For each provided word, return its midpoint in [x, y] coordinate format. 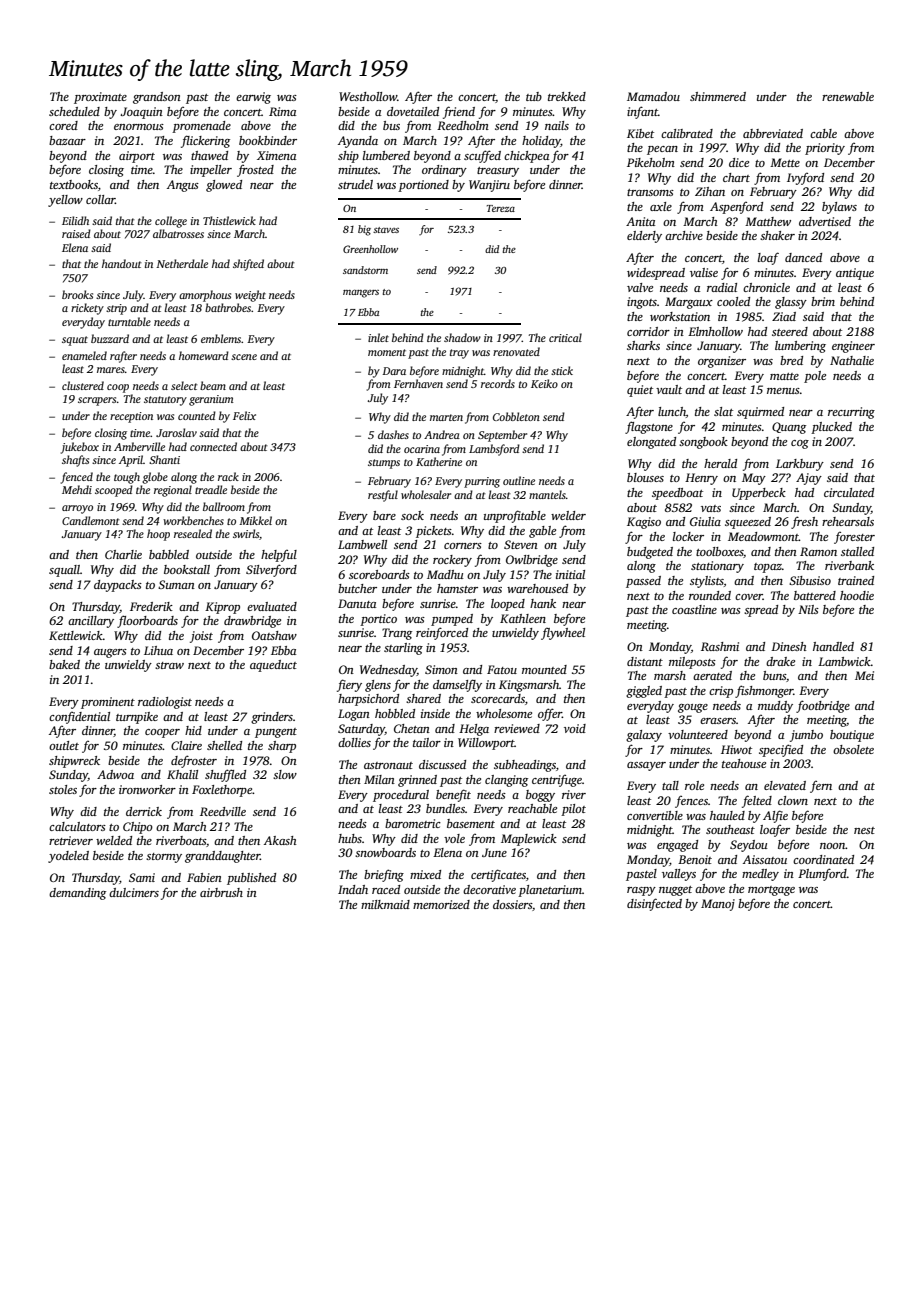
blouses [645, 477]
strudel [355, 184]
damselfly [457, 685]
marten [446, 417]
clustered [83, 385]
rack [228, 476]
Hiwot [736, 749]
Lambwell [362, 544]
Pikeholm [651, 162]
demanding [77, 894]
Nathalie [852, 360]
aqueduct [273, 666]
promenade [201, 127]
